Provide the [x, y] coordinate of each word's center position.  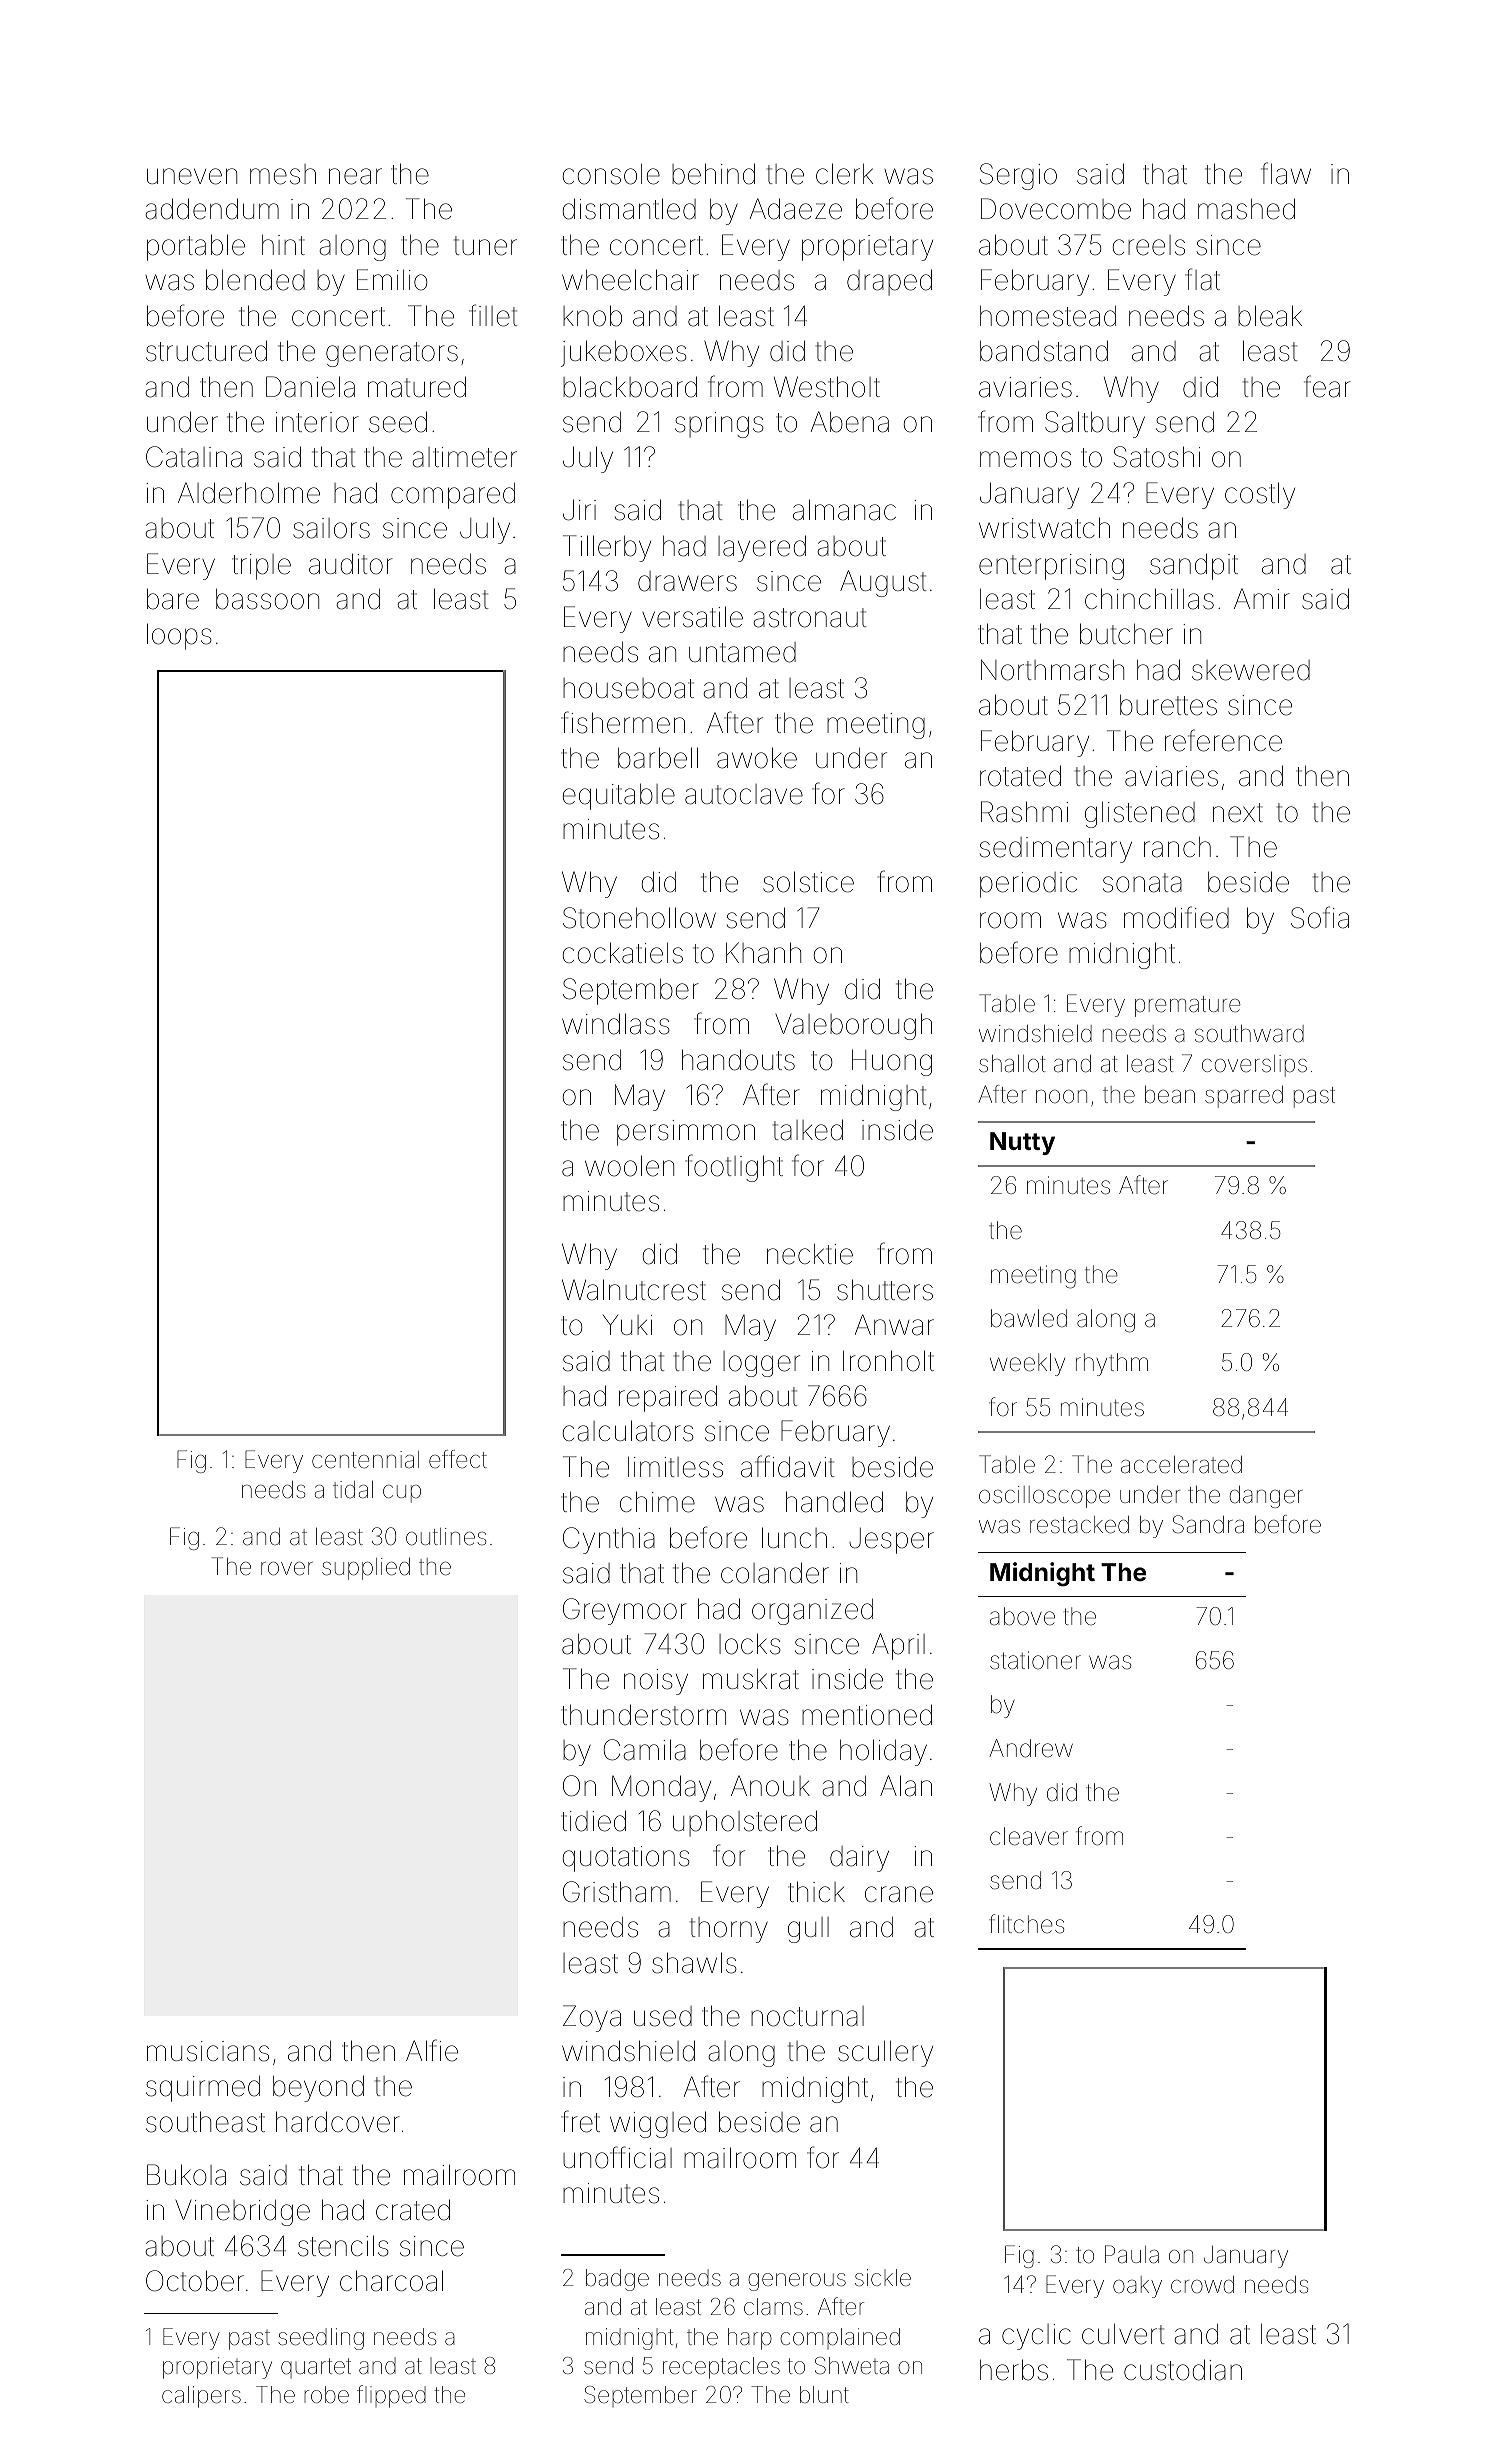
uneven [192, 176]
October [195, 2281]
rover [287, 1569]
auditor [351, 564]
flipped [391, 2396]
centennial [365, 1460]
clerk [844, 174]
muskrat [751, 1679]
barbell [658, 758]
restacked [1079, 1525]
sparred [1244, 1097]
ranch [1177, 847]
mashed [1246, 209]
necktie [810, 1254]
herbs [1014, 2370]
